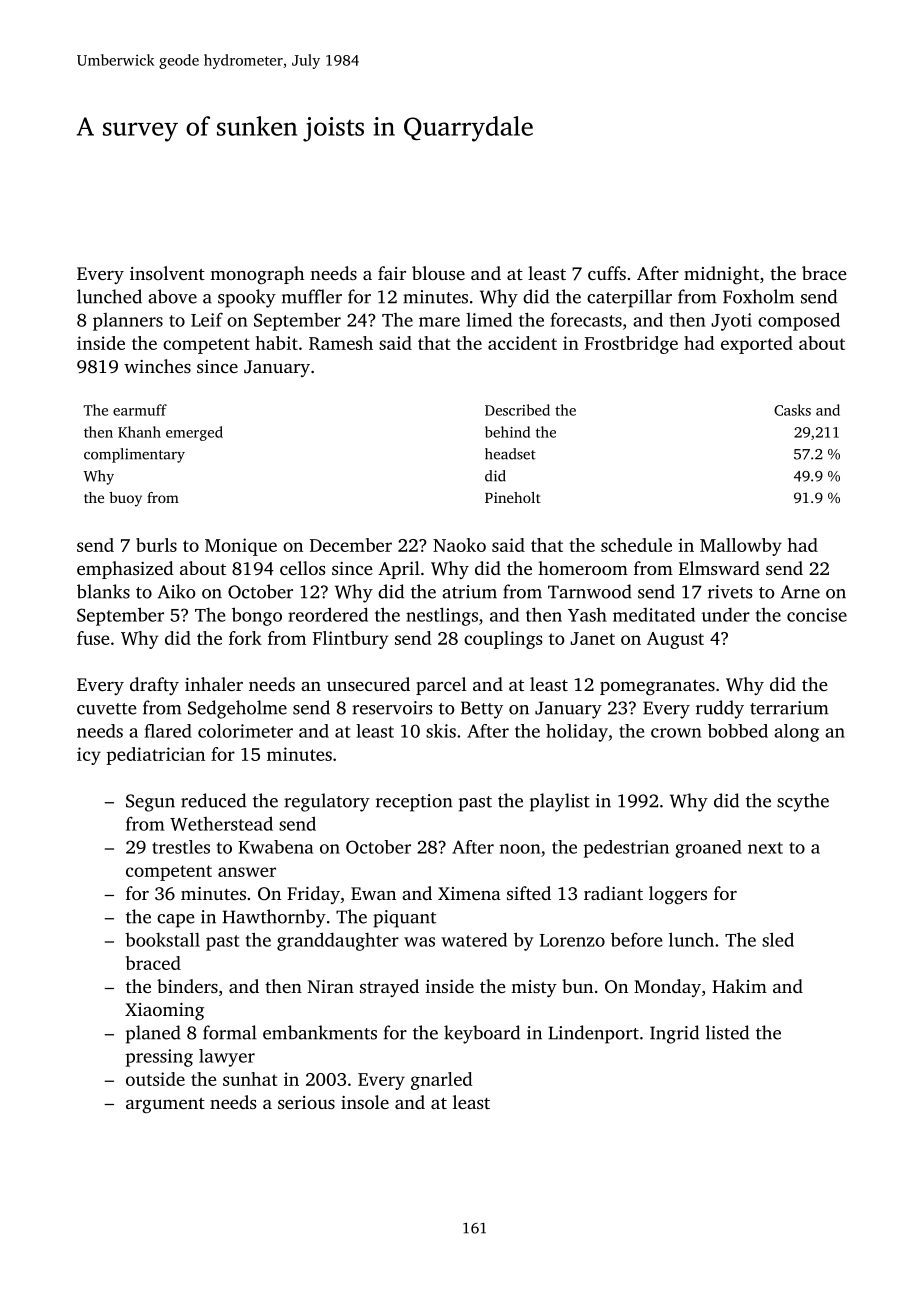 The width and height of the screenshot is (924, 1311). What do you see at coordinates (247, 872) in the screenshot?
I see `answer` at bounding box center [247, 872].
